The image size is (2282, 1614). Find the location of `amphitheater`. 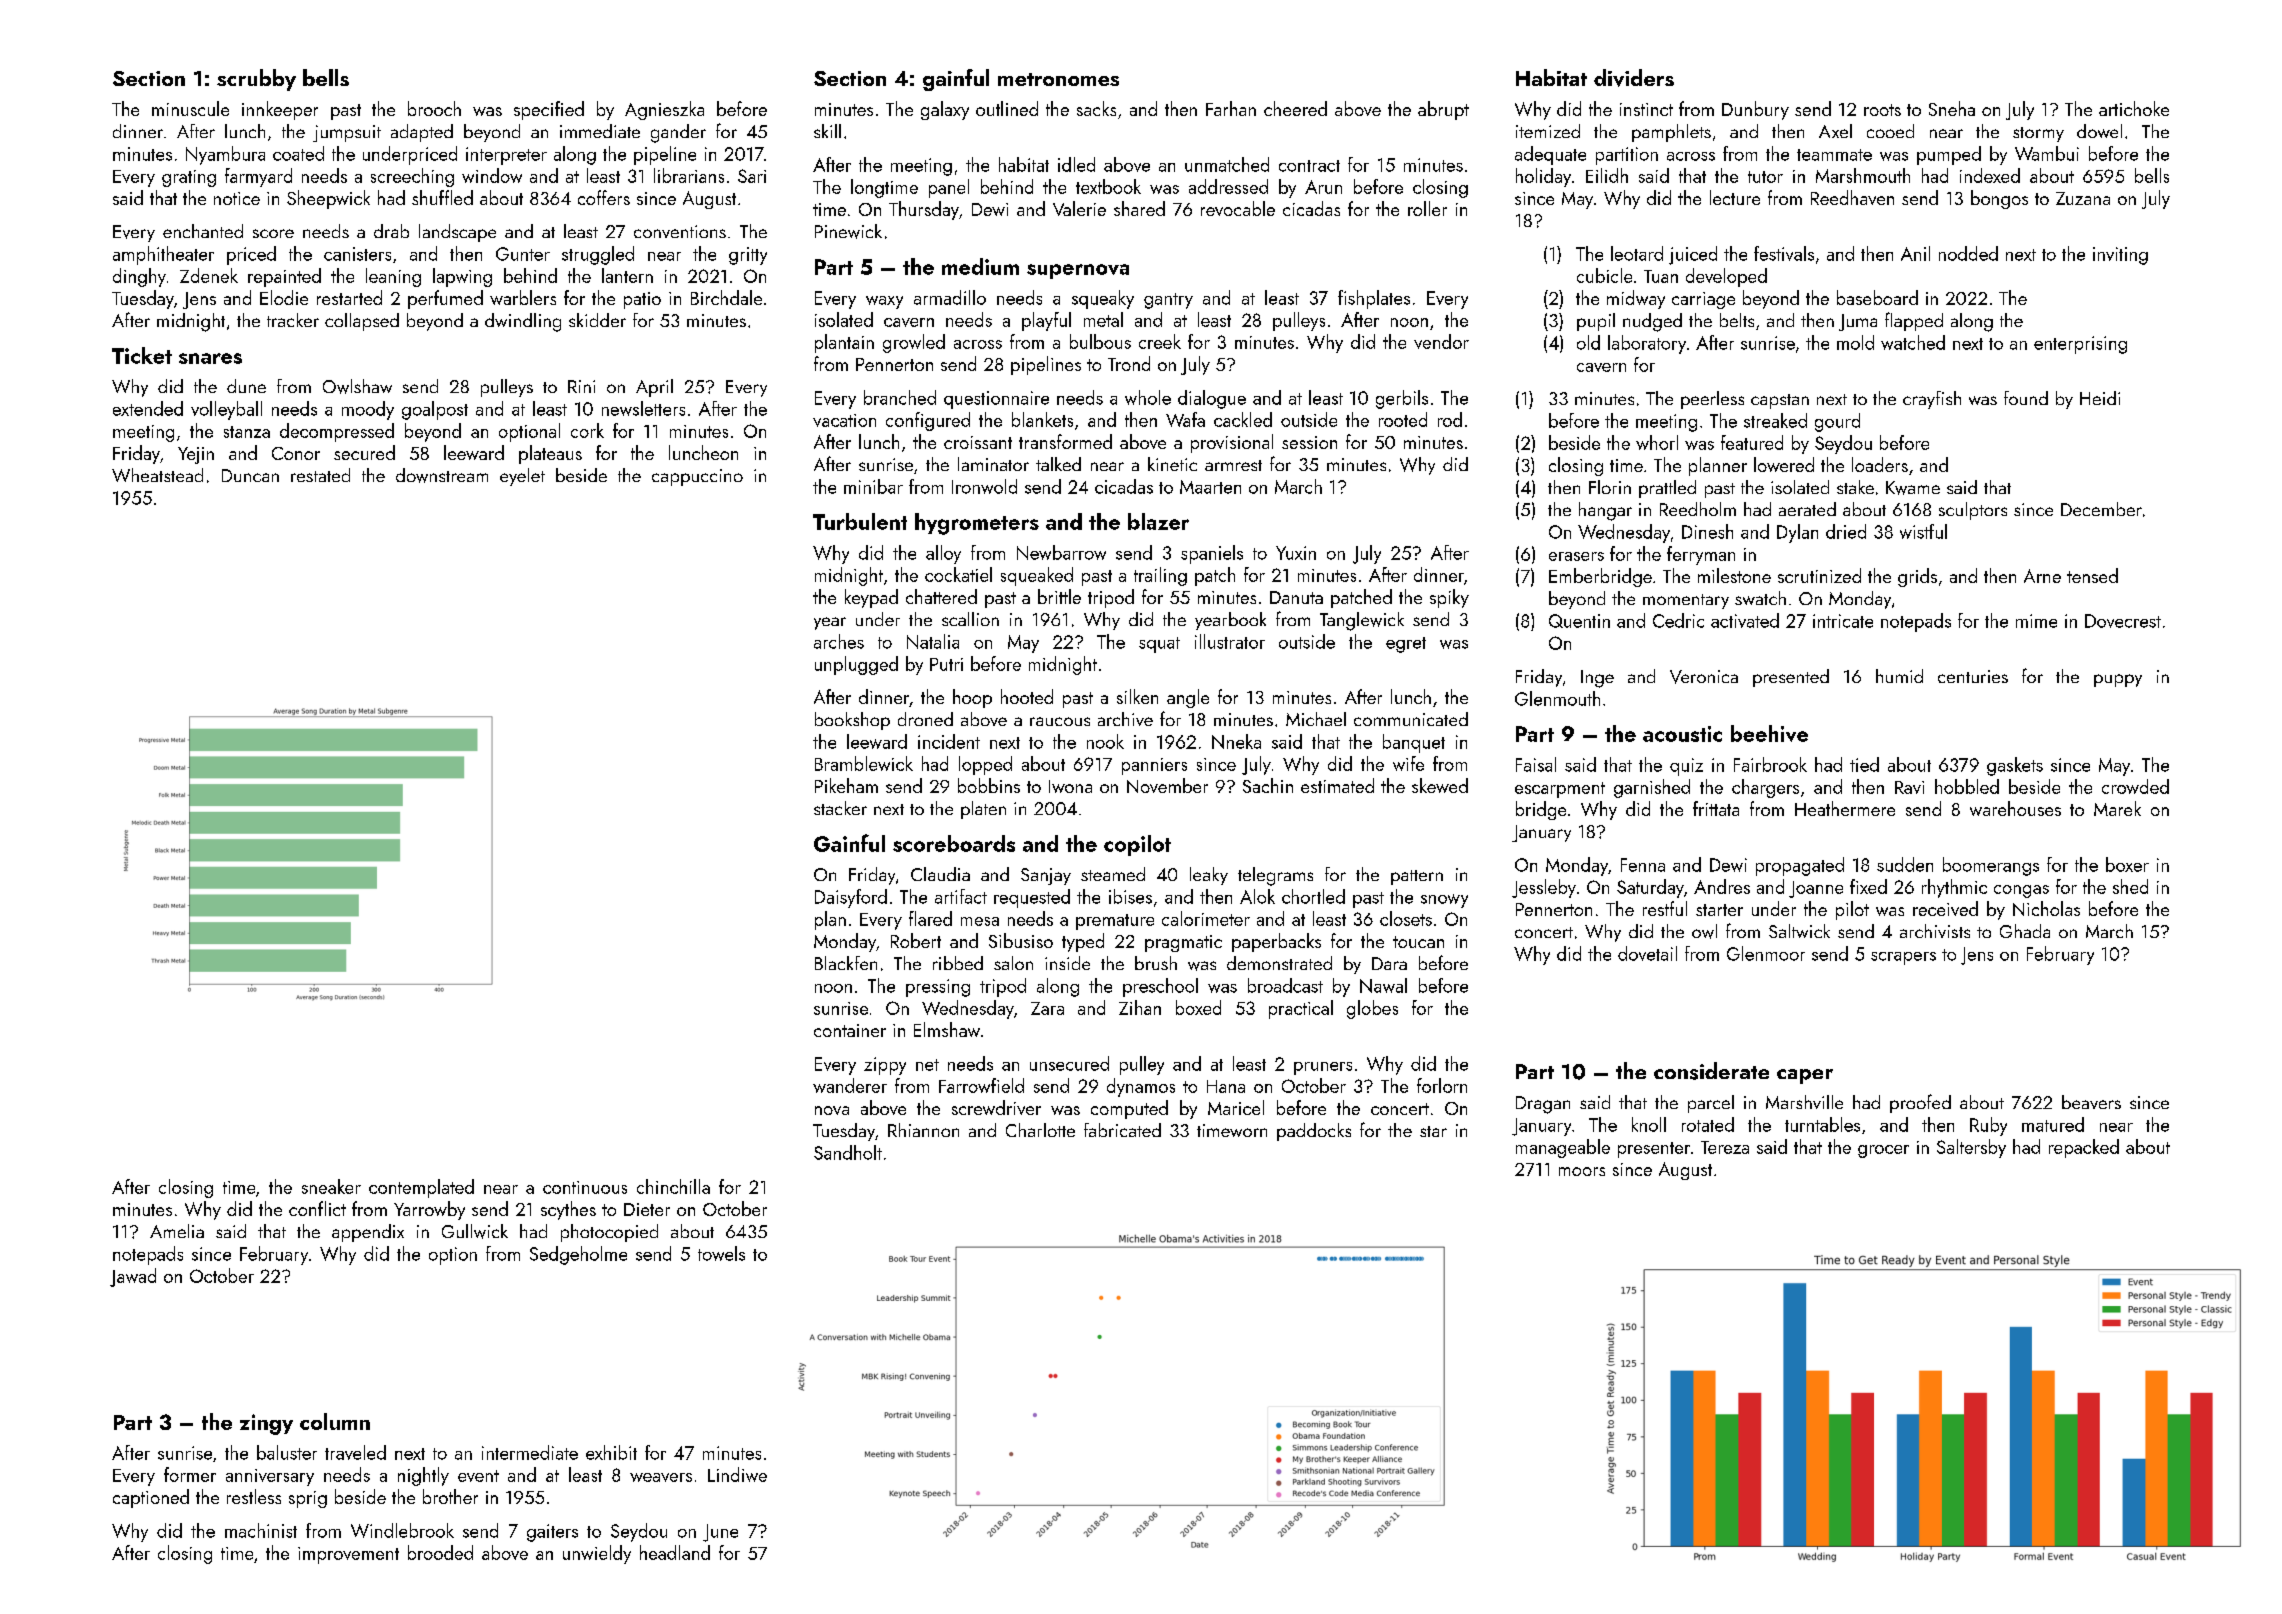

amphitheater is located at coordinates (163, 255).
